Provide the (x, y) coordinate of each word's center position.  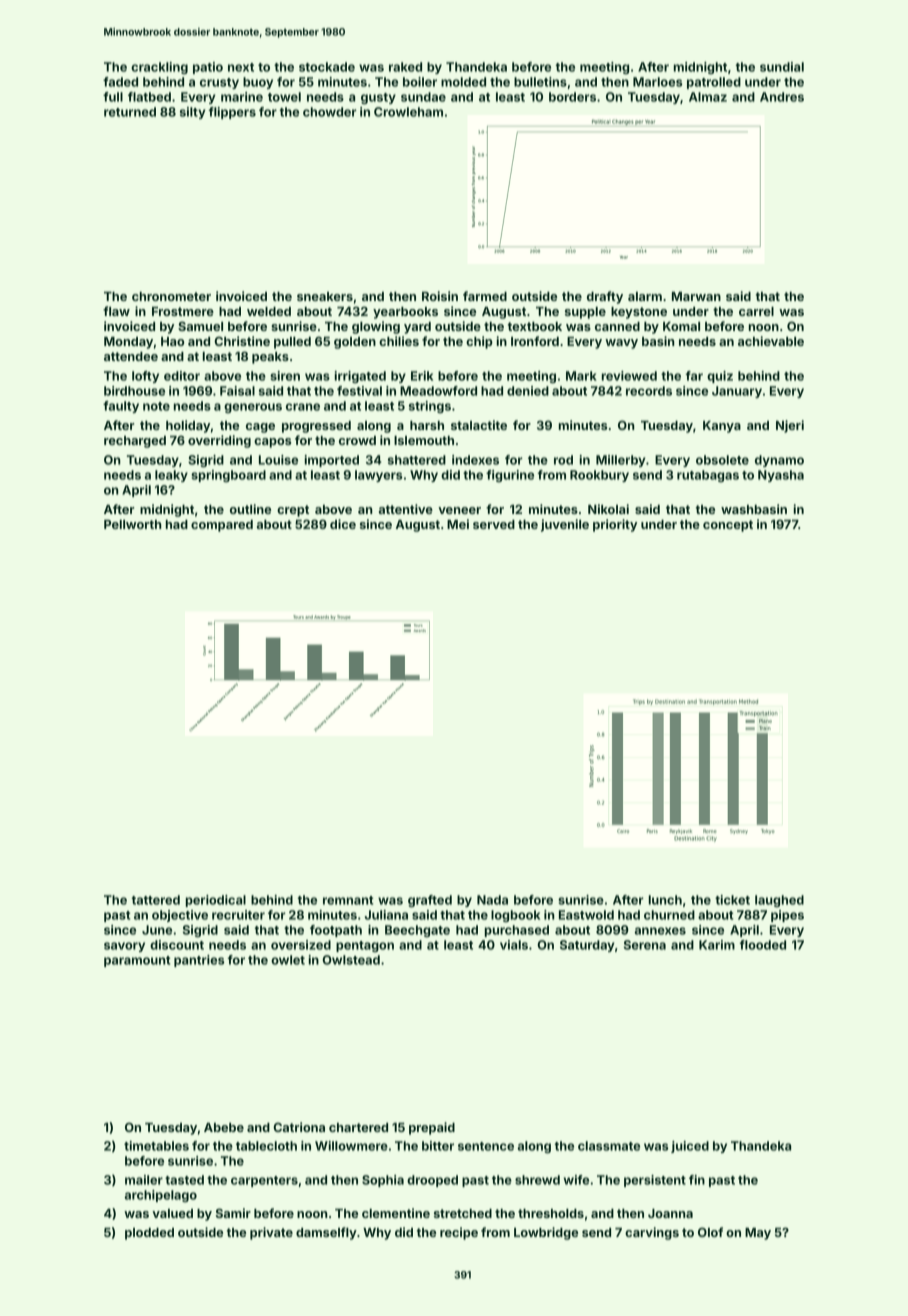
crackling (159, 68)
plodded (149, 1234)
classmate (609, 1146)
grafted (430, 901)
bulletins (540, 82)
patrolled (714, 83)
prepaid (432, 1128)
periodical (216, 901)
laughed (779, 901)
